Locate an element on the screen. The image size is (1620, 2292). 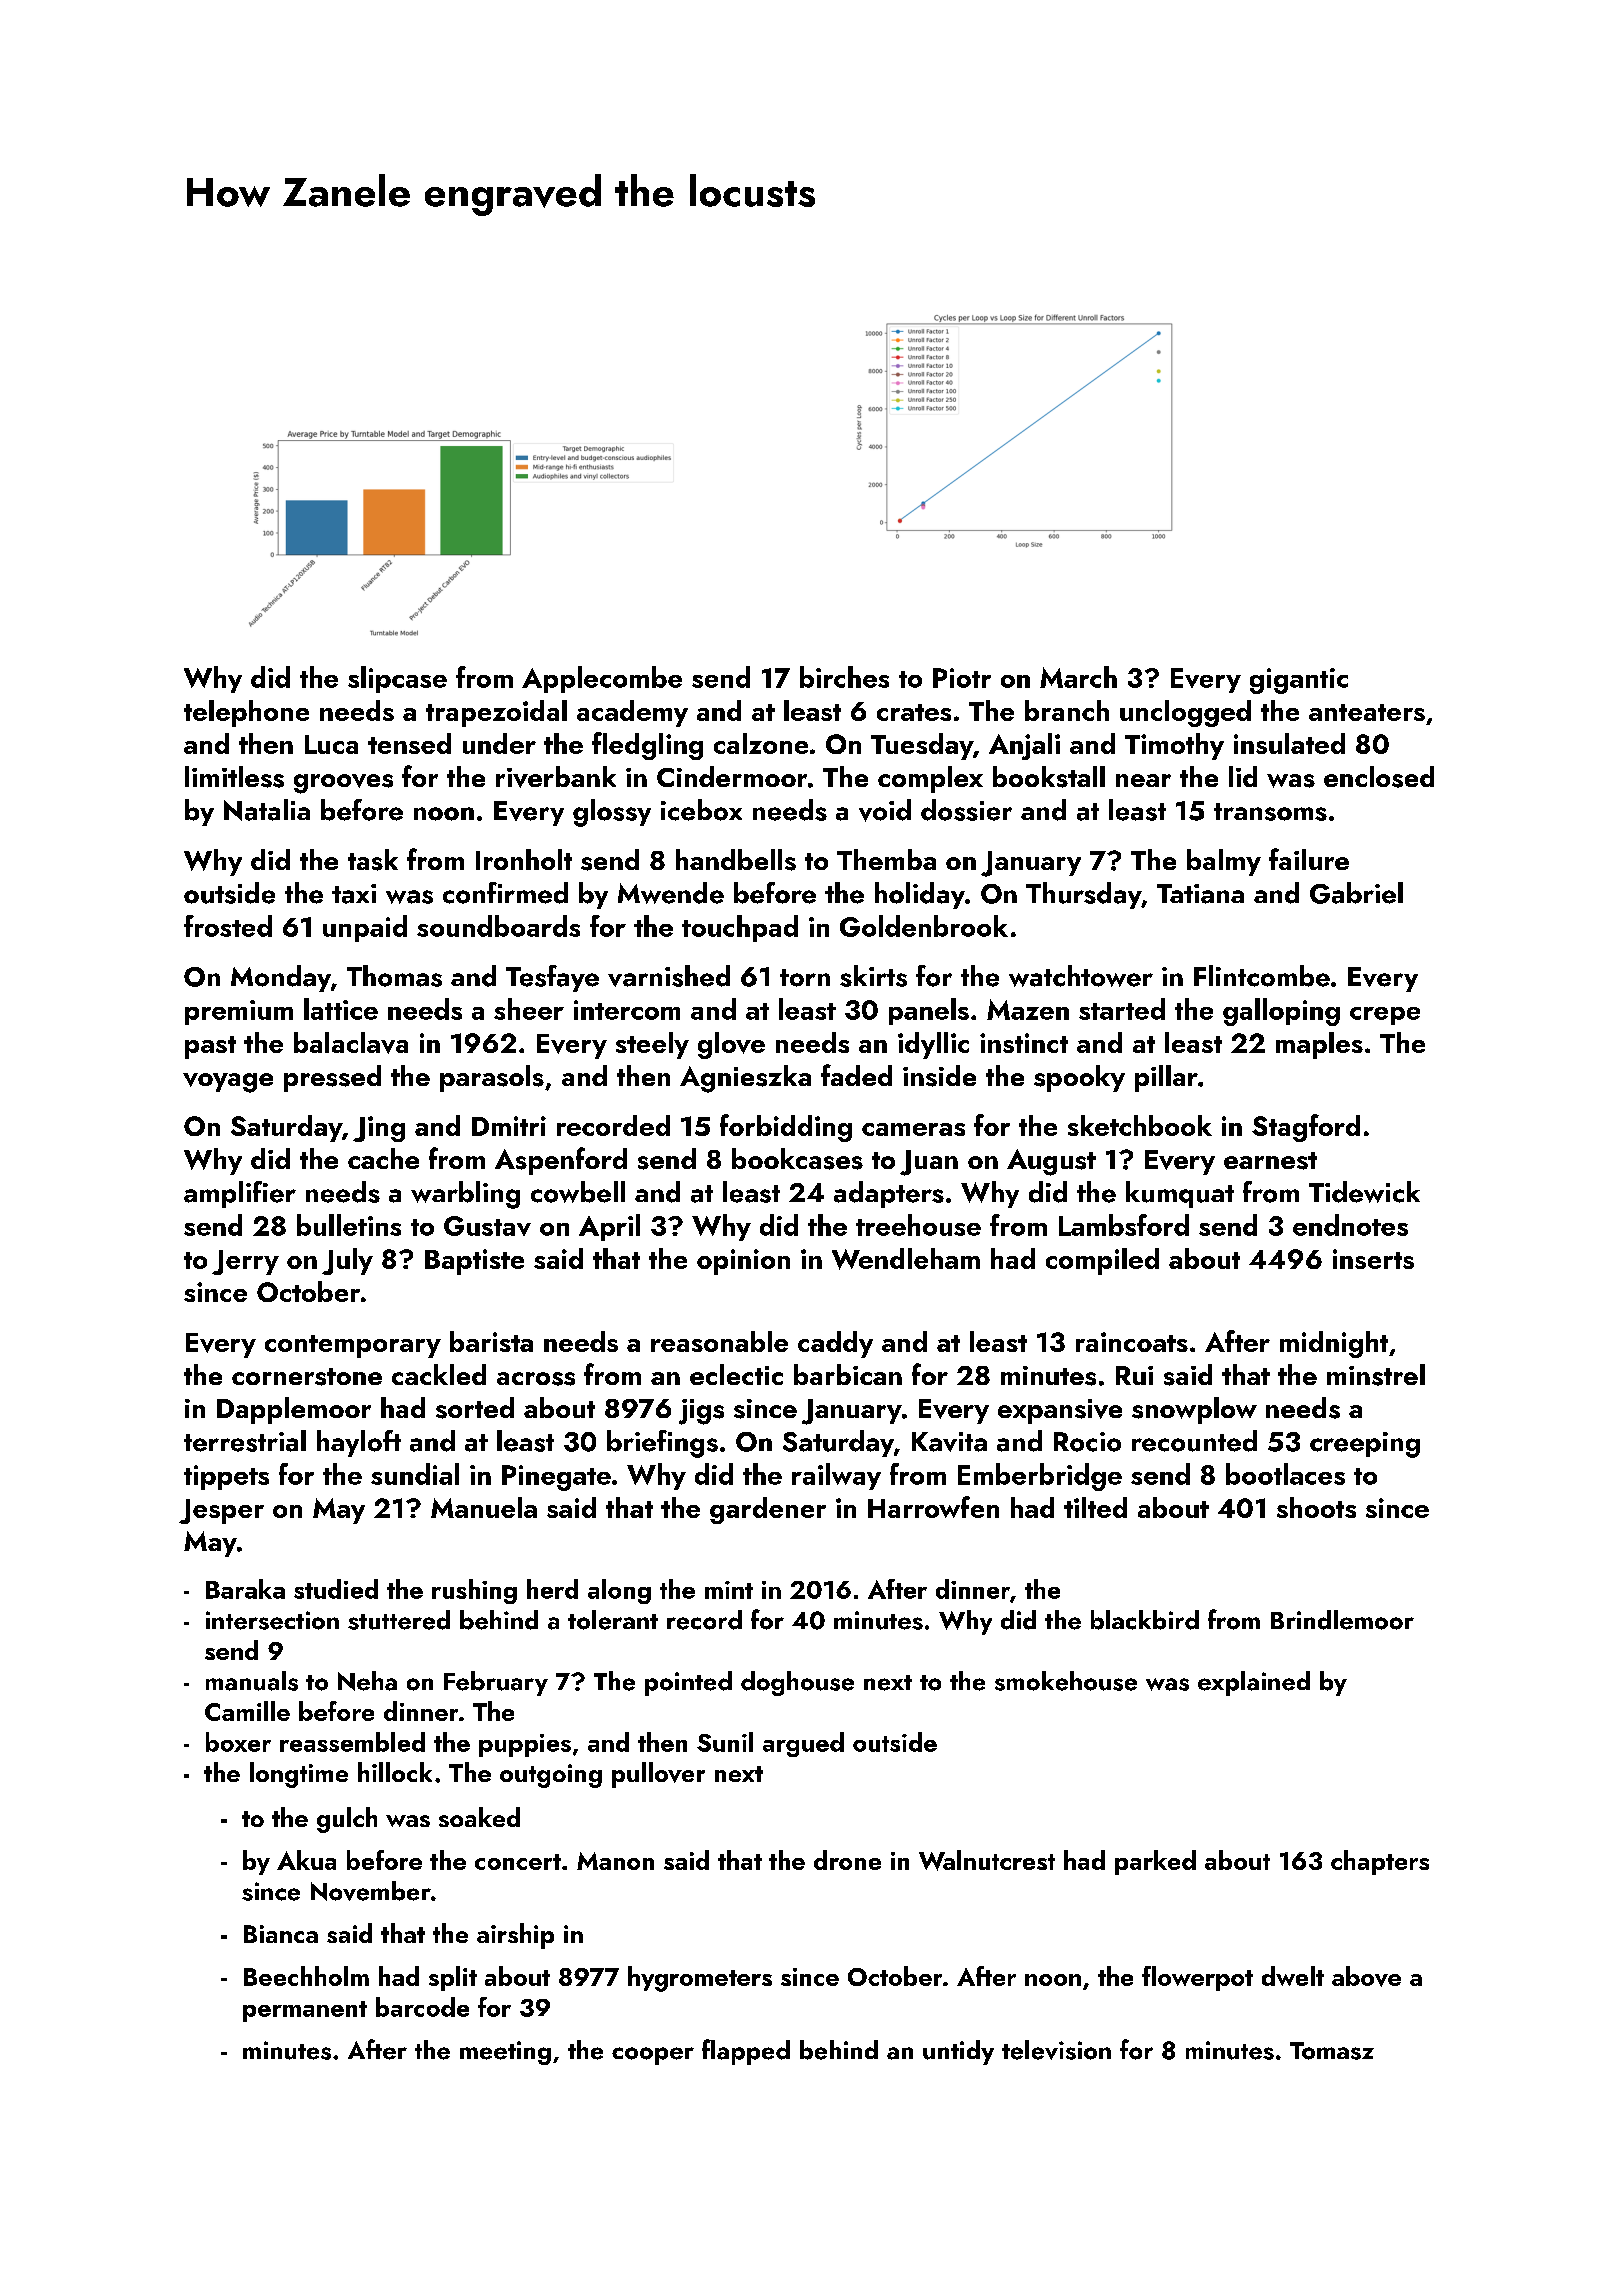
Aspenford is located at coordinates (561, 1161).
